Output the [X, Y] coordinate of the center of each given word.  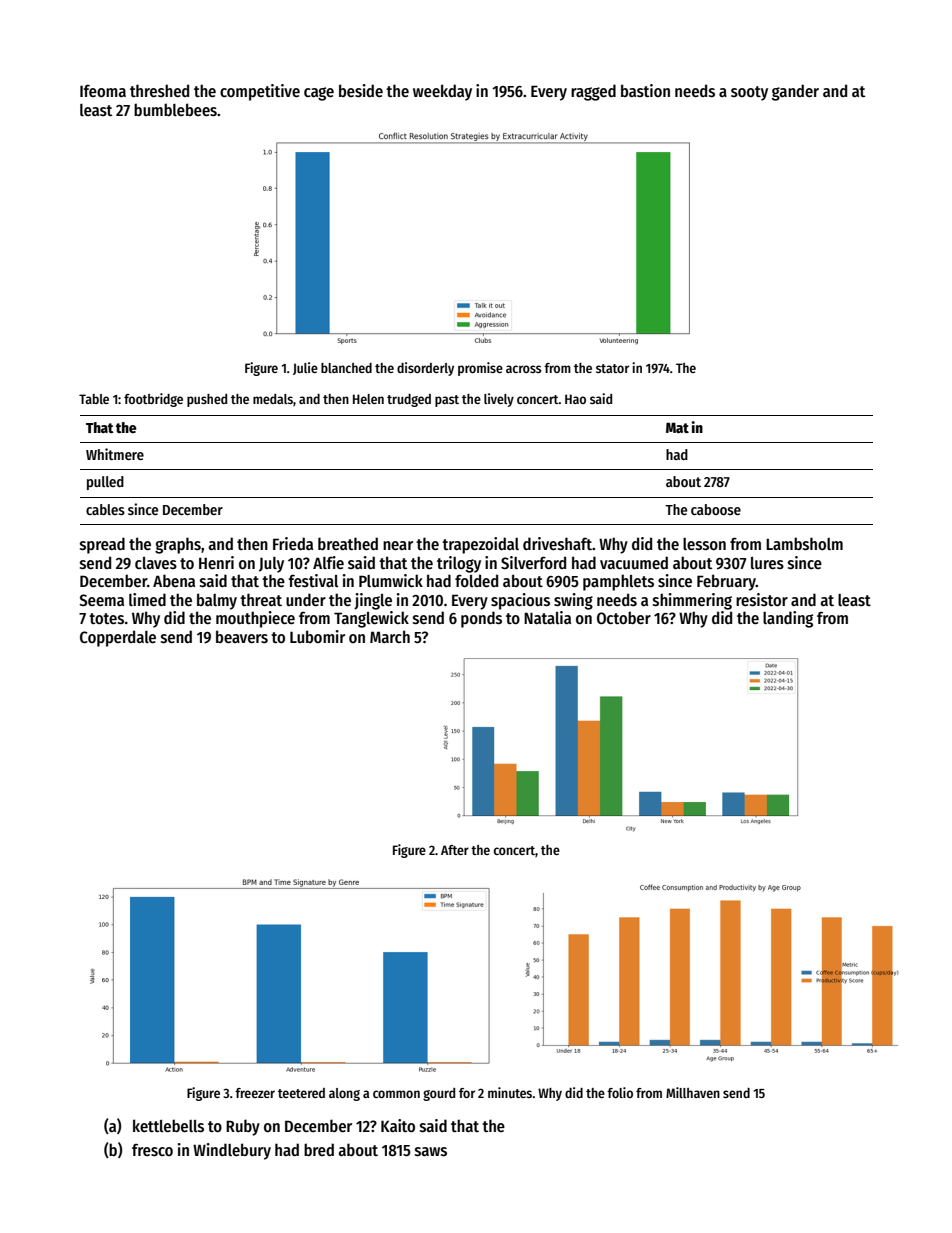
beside [361, 91]
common [396, 1094]
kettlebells [168, 1125]
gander [795, 92]
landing [788, 619]
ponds [481, 619]
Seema [101, 600]
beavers [242, 637]
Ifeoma [103, 90]
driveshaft [557, 543]
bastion [645, 90]
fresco [152, 1150]
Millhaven [693, 1092]
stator [612, 368]
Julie [305, 368]
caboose [716, 509]
